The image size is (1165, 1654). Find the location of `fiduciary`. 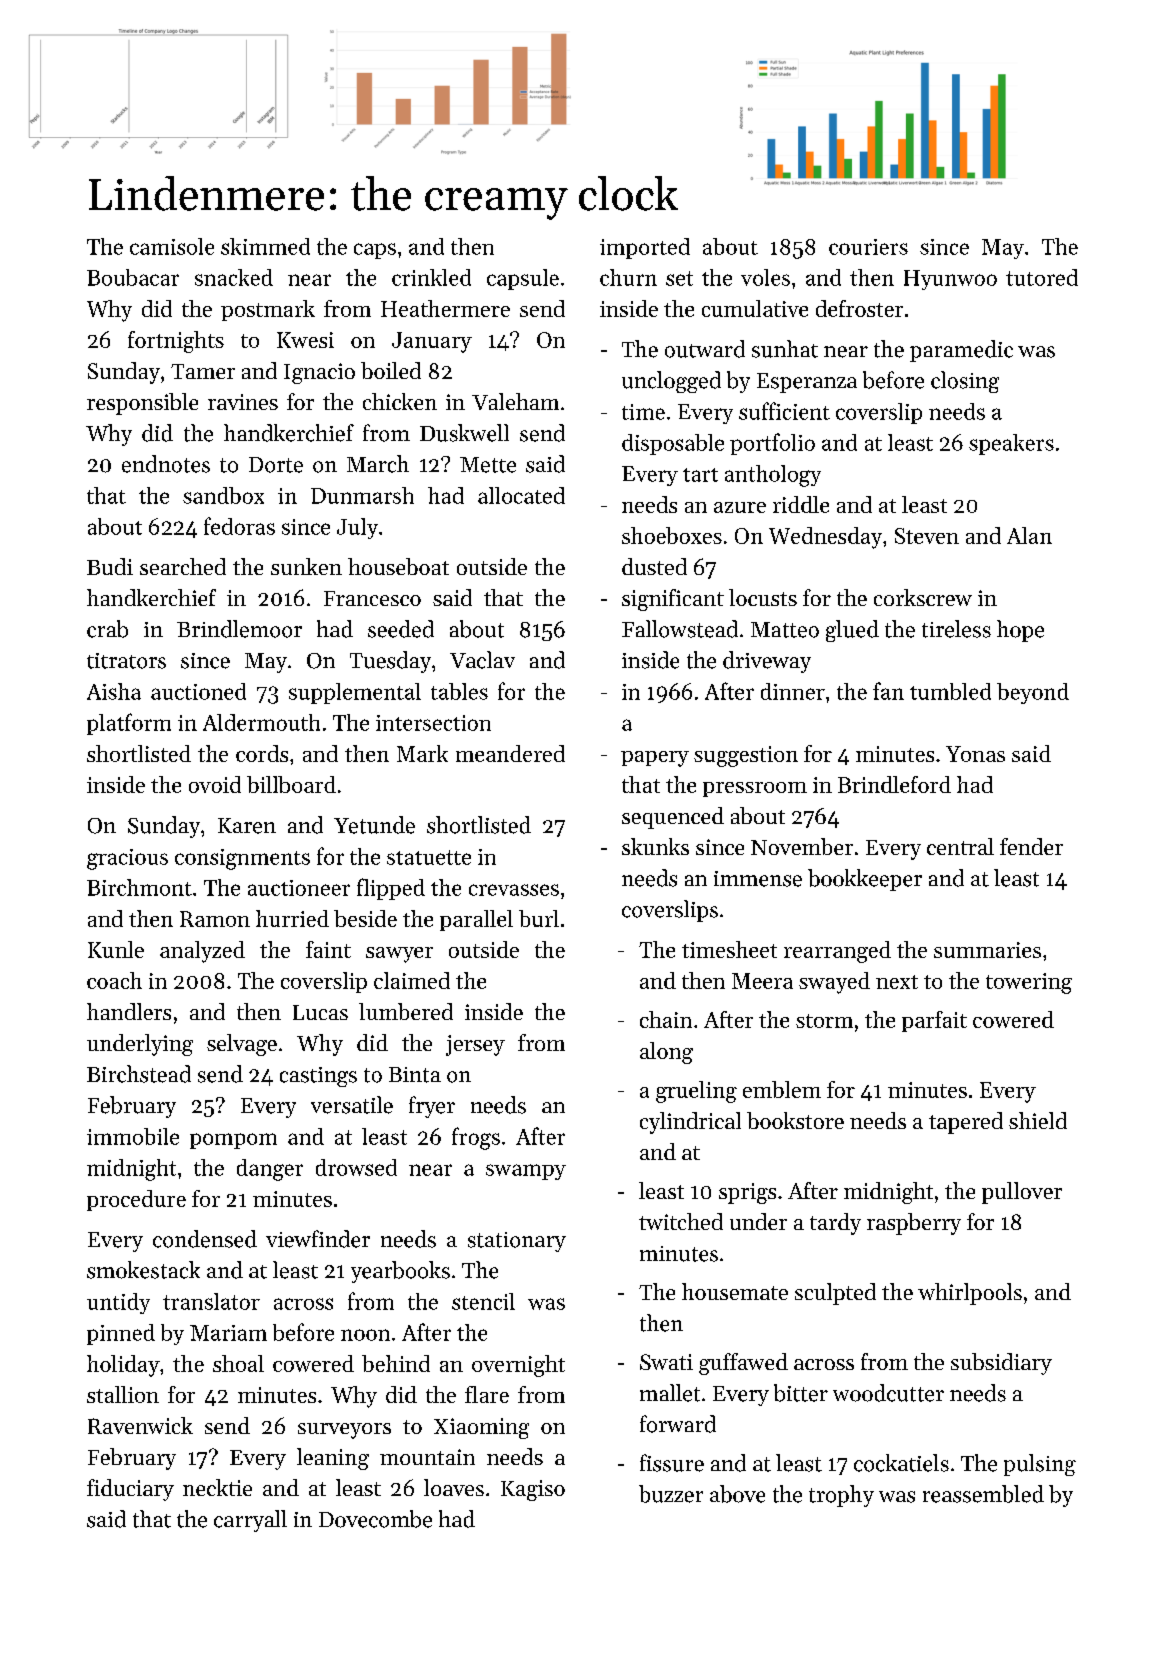

fiduciary is located at coordinates (130, 1490).
